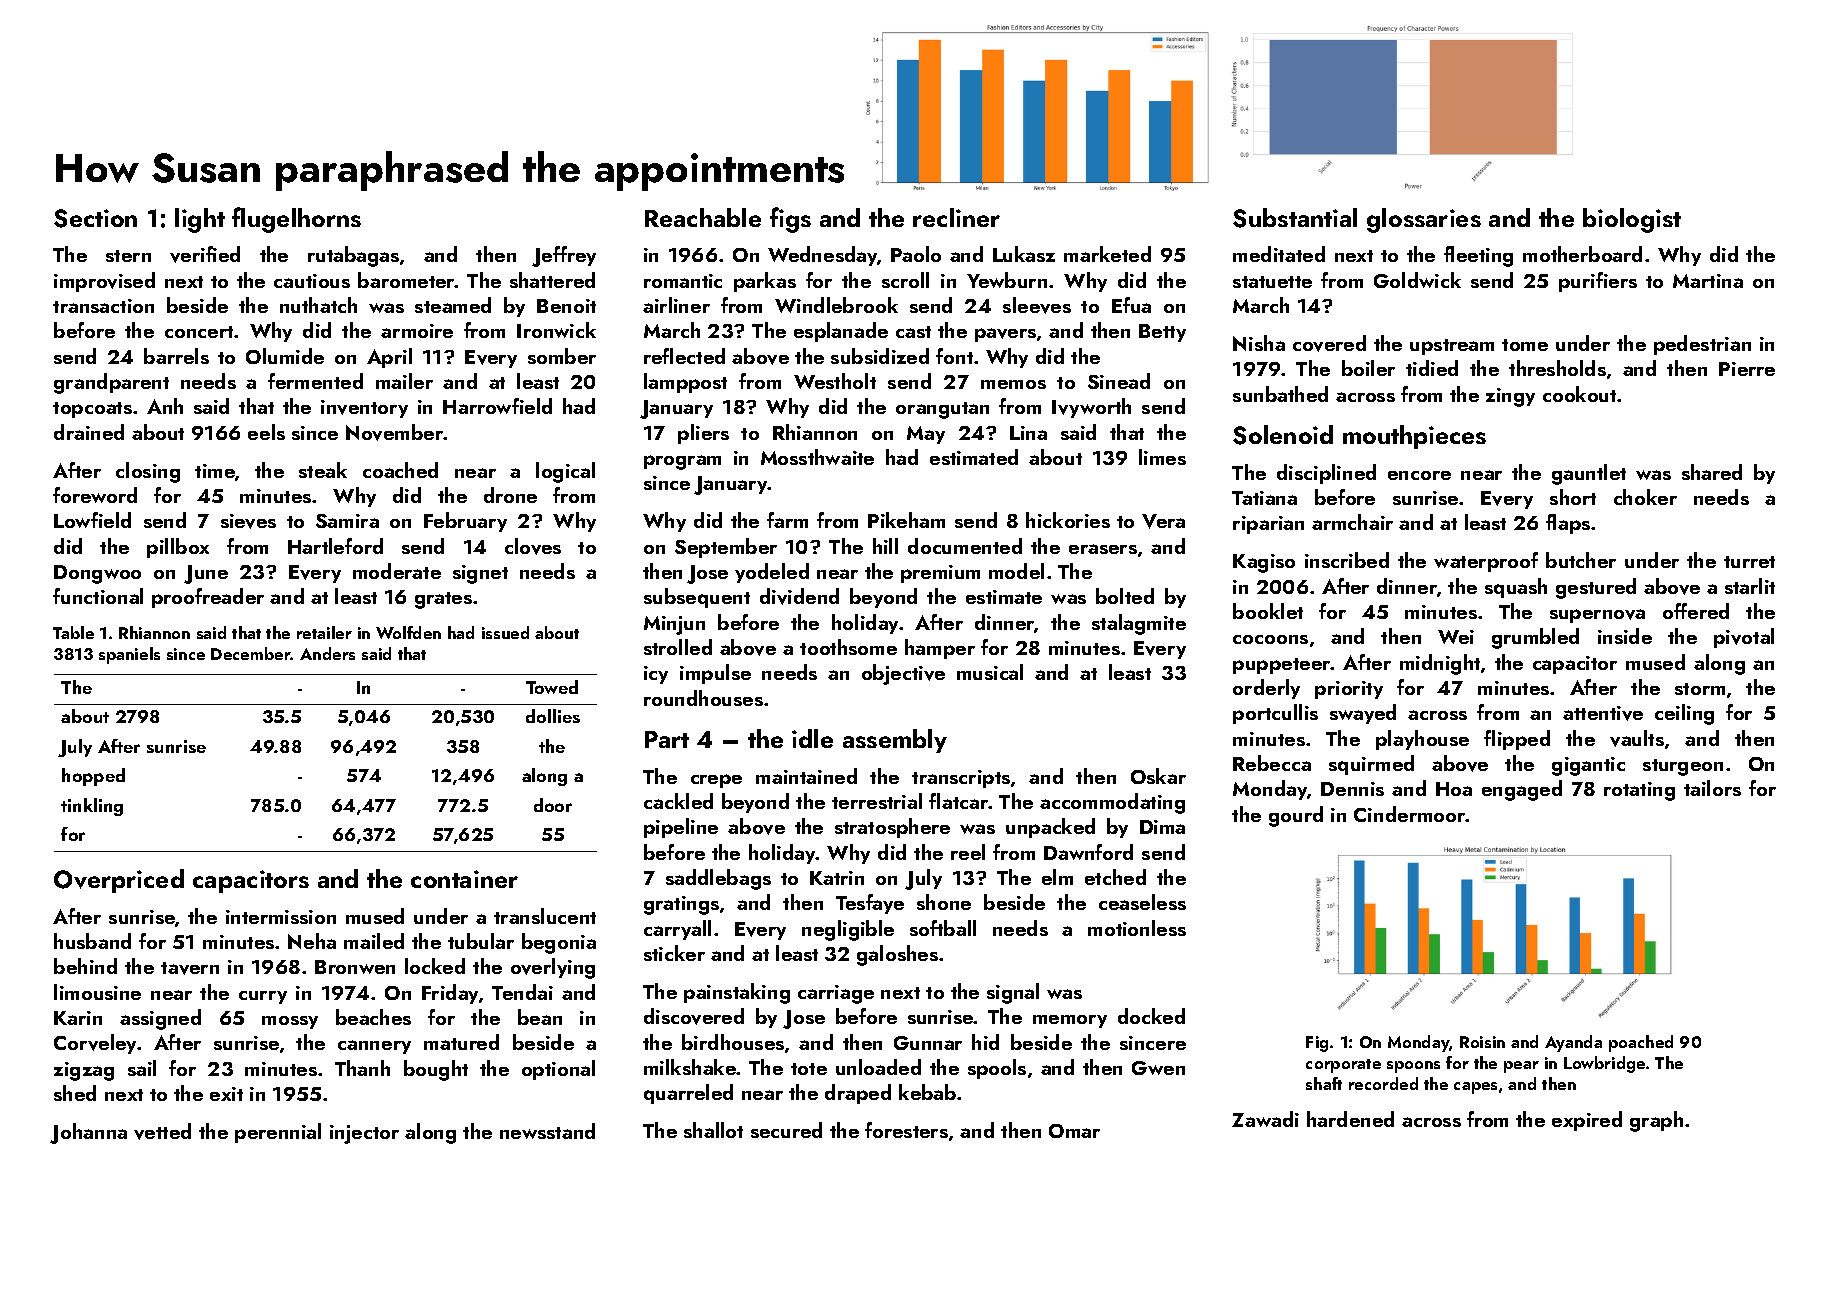  I want to click on esplanade, so click(841, 332).
